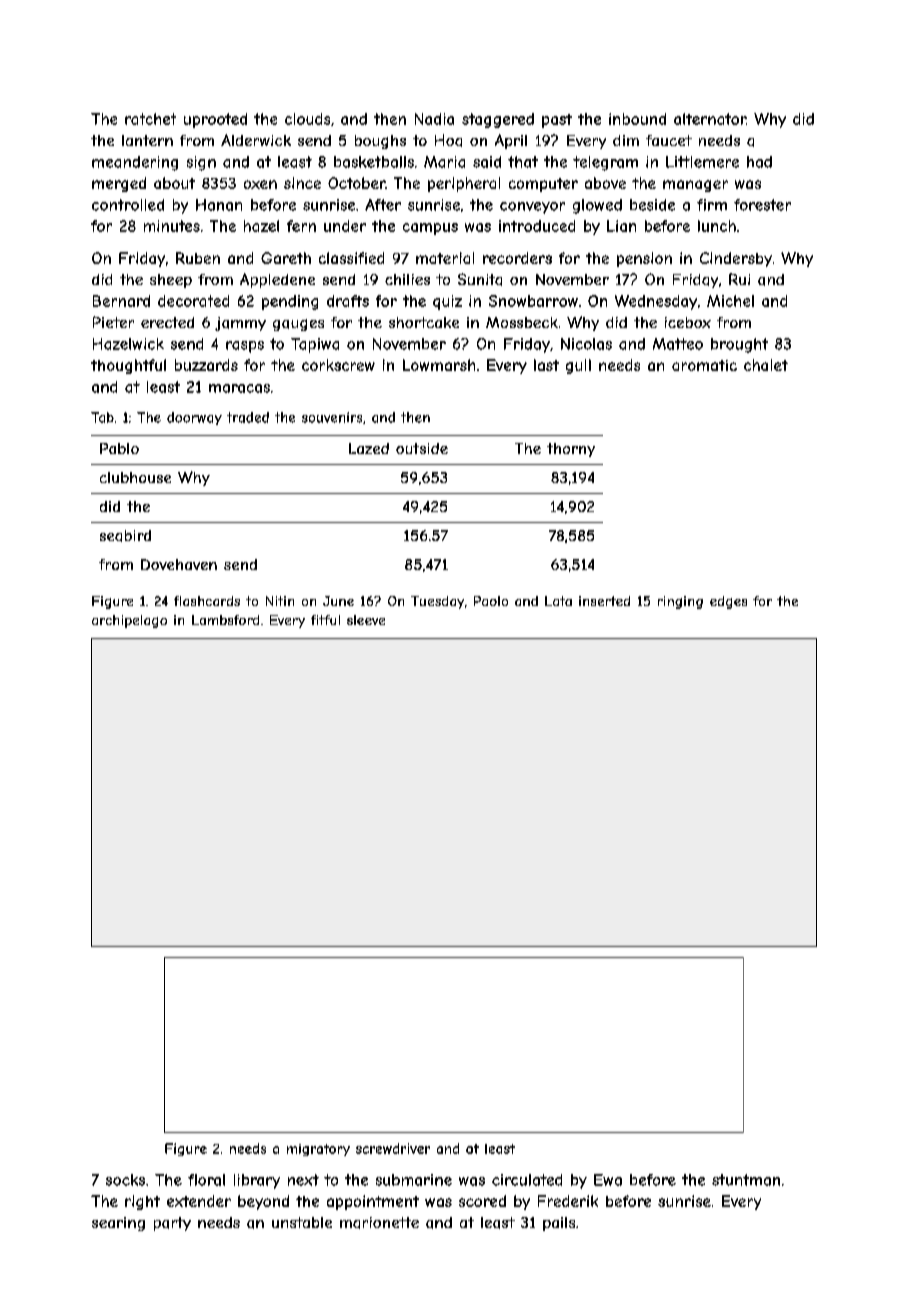 Image resolution: width=908 pixels, height=1316 pixels. Describe the element at coordinates (680, 602) in the page. I see `ringing` at that location.
